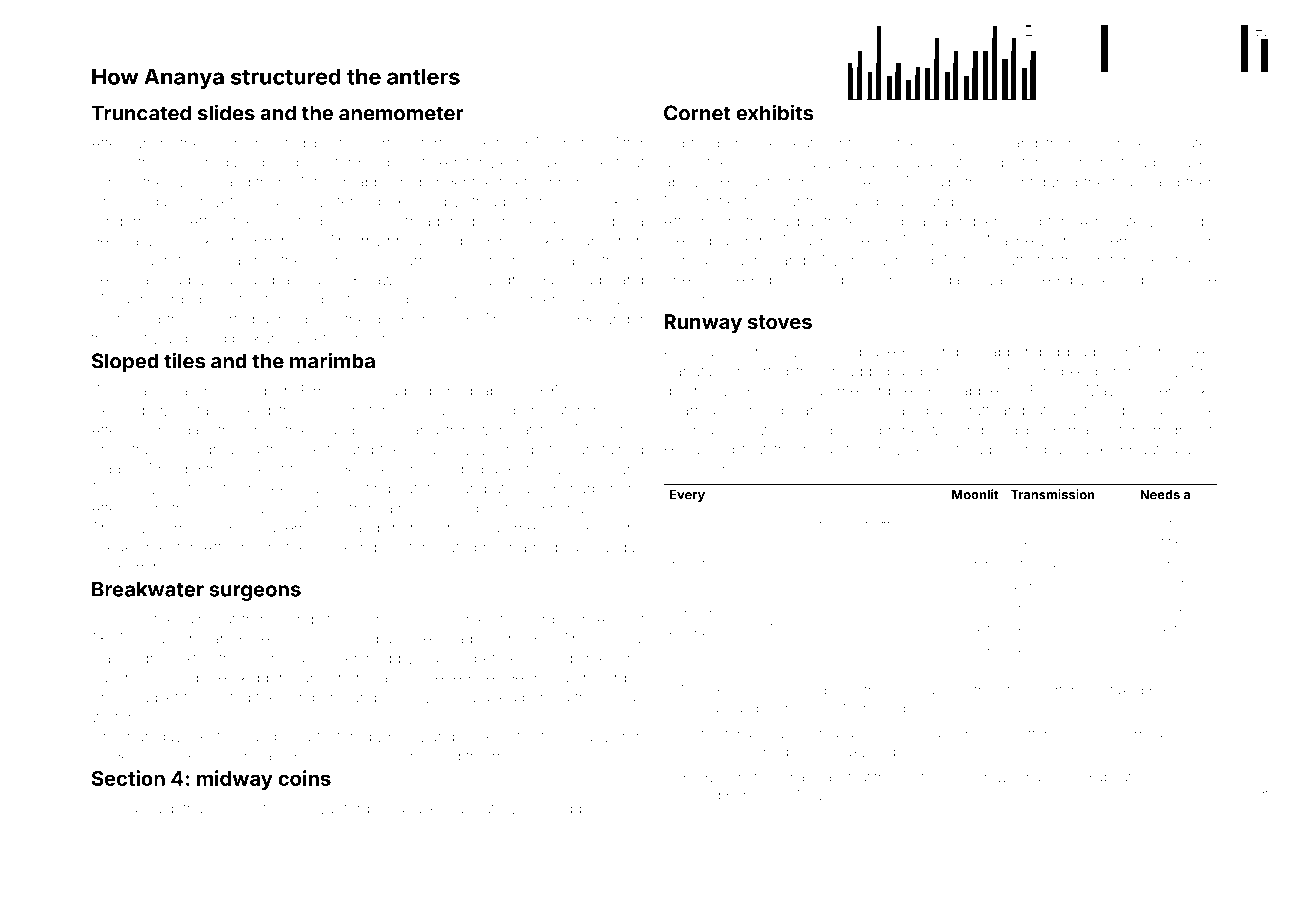 The width and height of the screenshot is (1308, 924). Describe the element at coordinates (1175, 143) in the screenshot. I see `recuperated` at that location.
